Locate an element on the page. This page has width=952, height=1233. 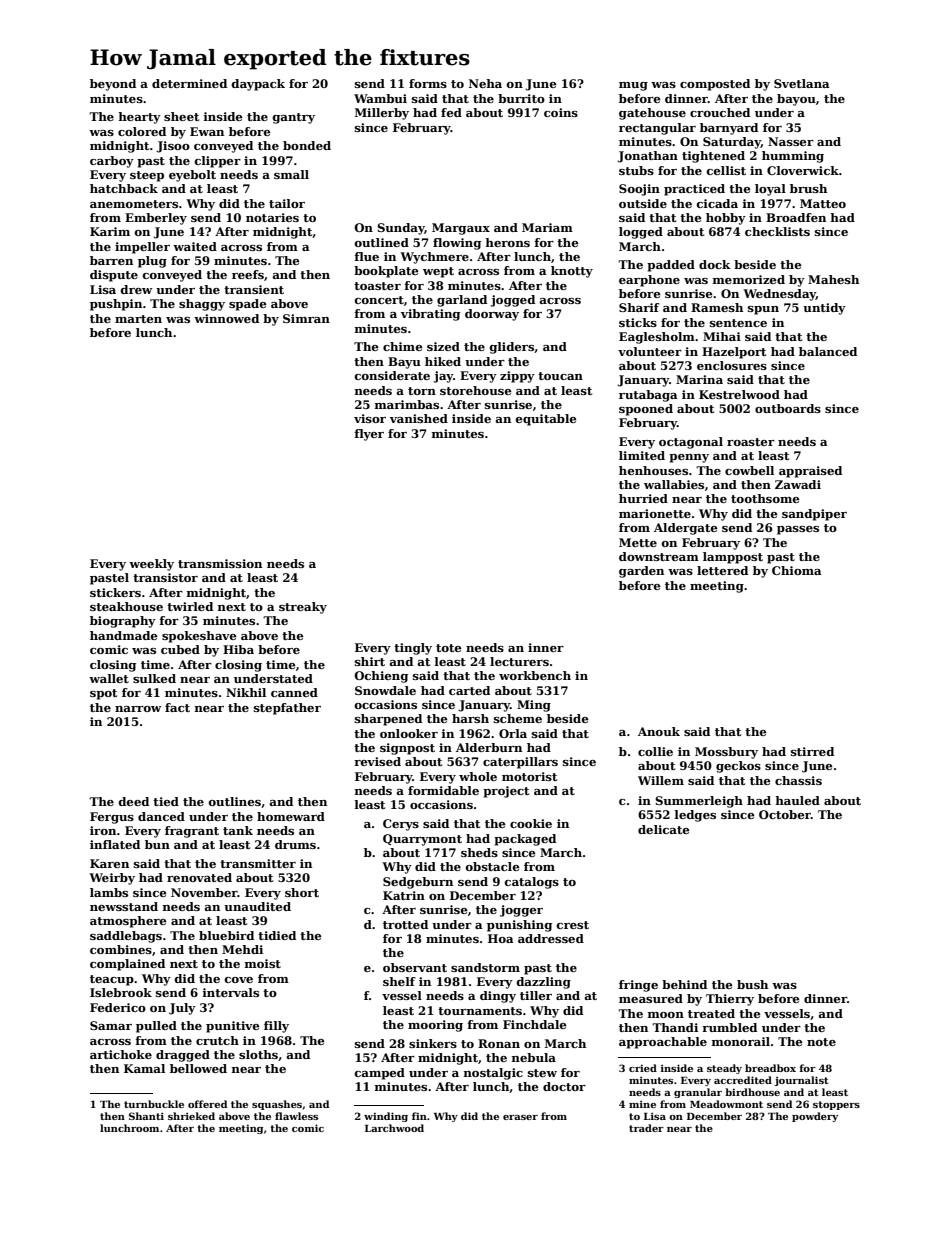
marionette is located at coordinates (655, 513).
